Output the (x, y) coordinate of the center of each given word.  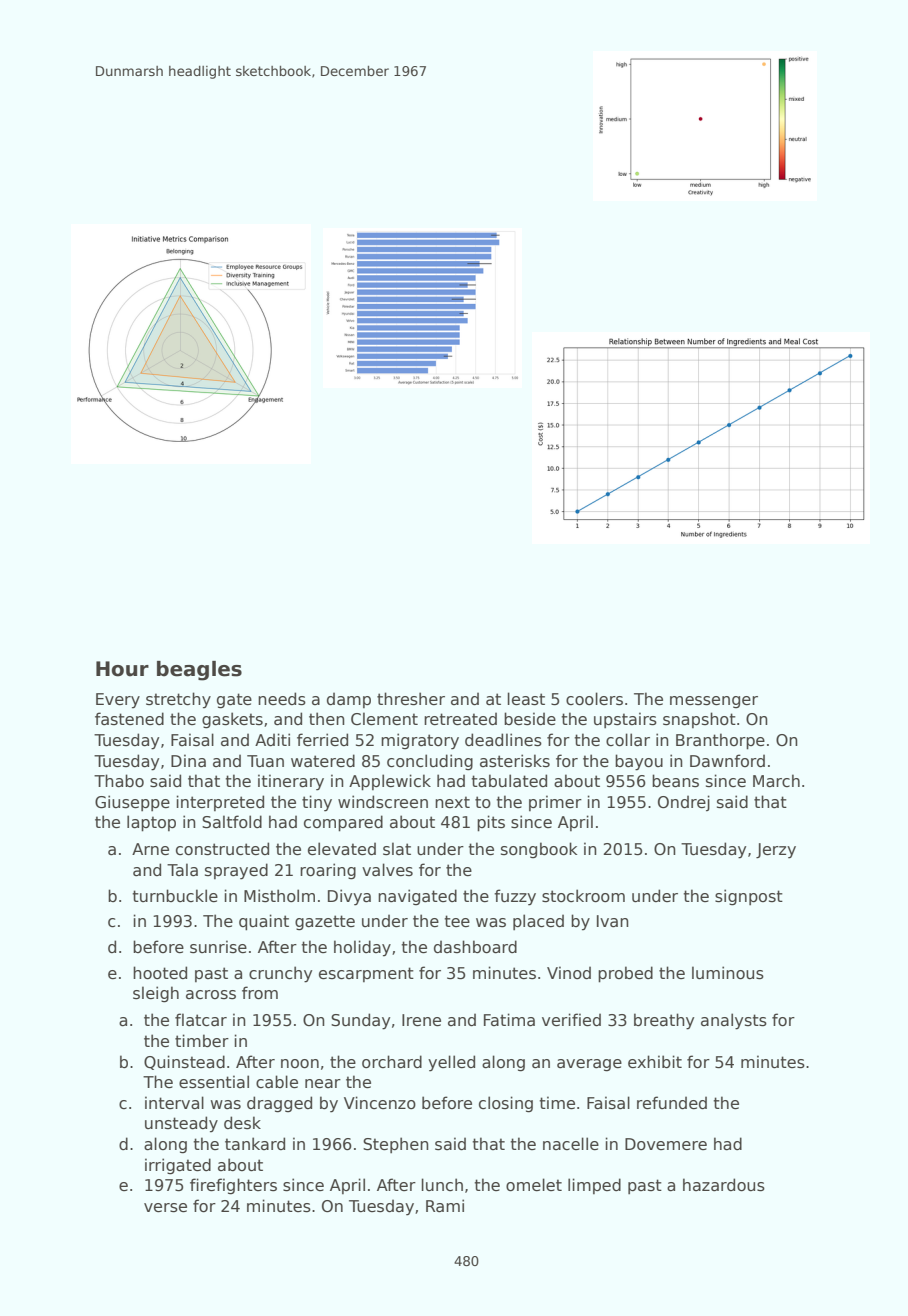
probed (625, 974)
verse (165, 1208)
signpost (749, 897)
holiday (362, 948)
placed (538, 922)
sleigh (156, 994)
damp (349, 700)
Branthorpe (720, 741)
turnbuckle (175, 896)
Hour (122, 669)
